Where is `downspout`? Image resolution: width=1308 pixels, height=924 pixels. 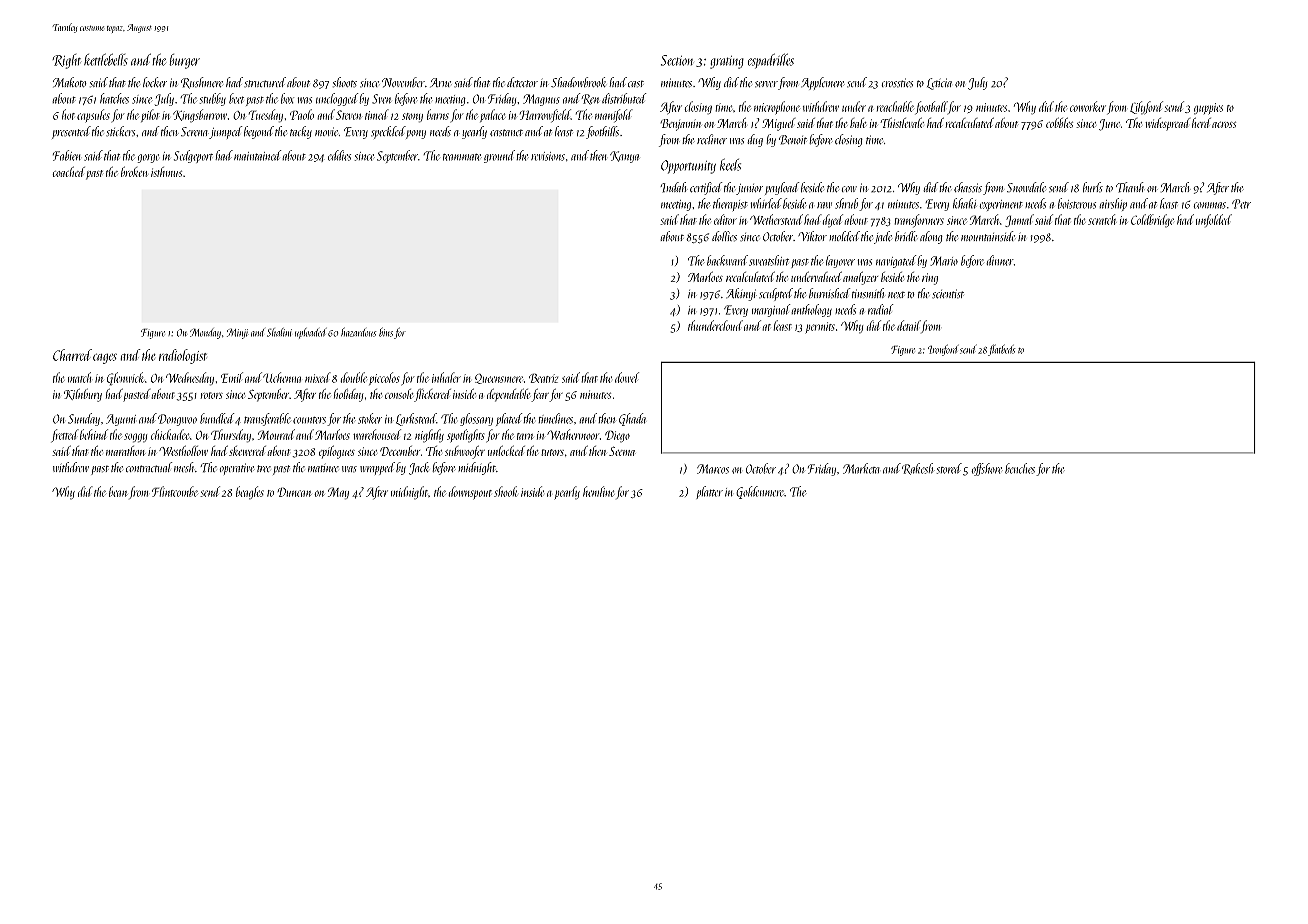
downspout is located at coordinates (470, 493).
